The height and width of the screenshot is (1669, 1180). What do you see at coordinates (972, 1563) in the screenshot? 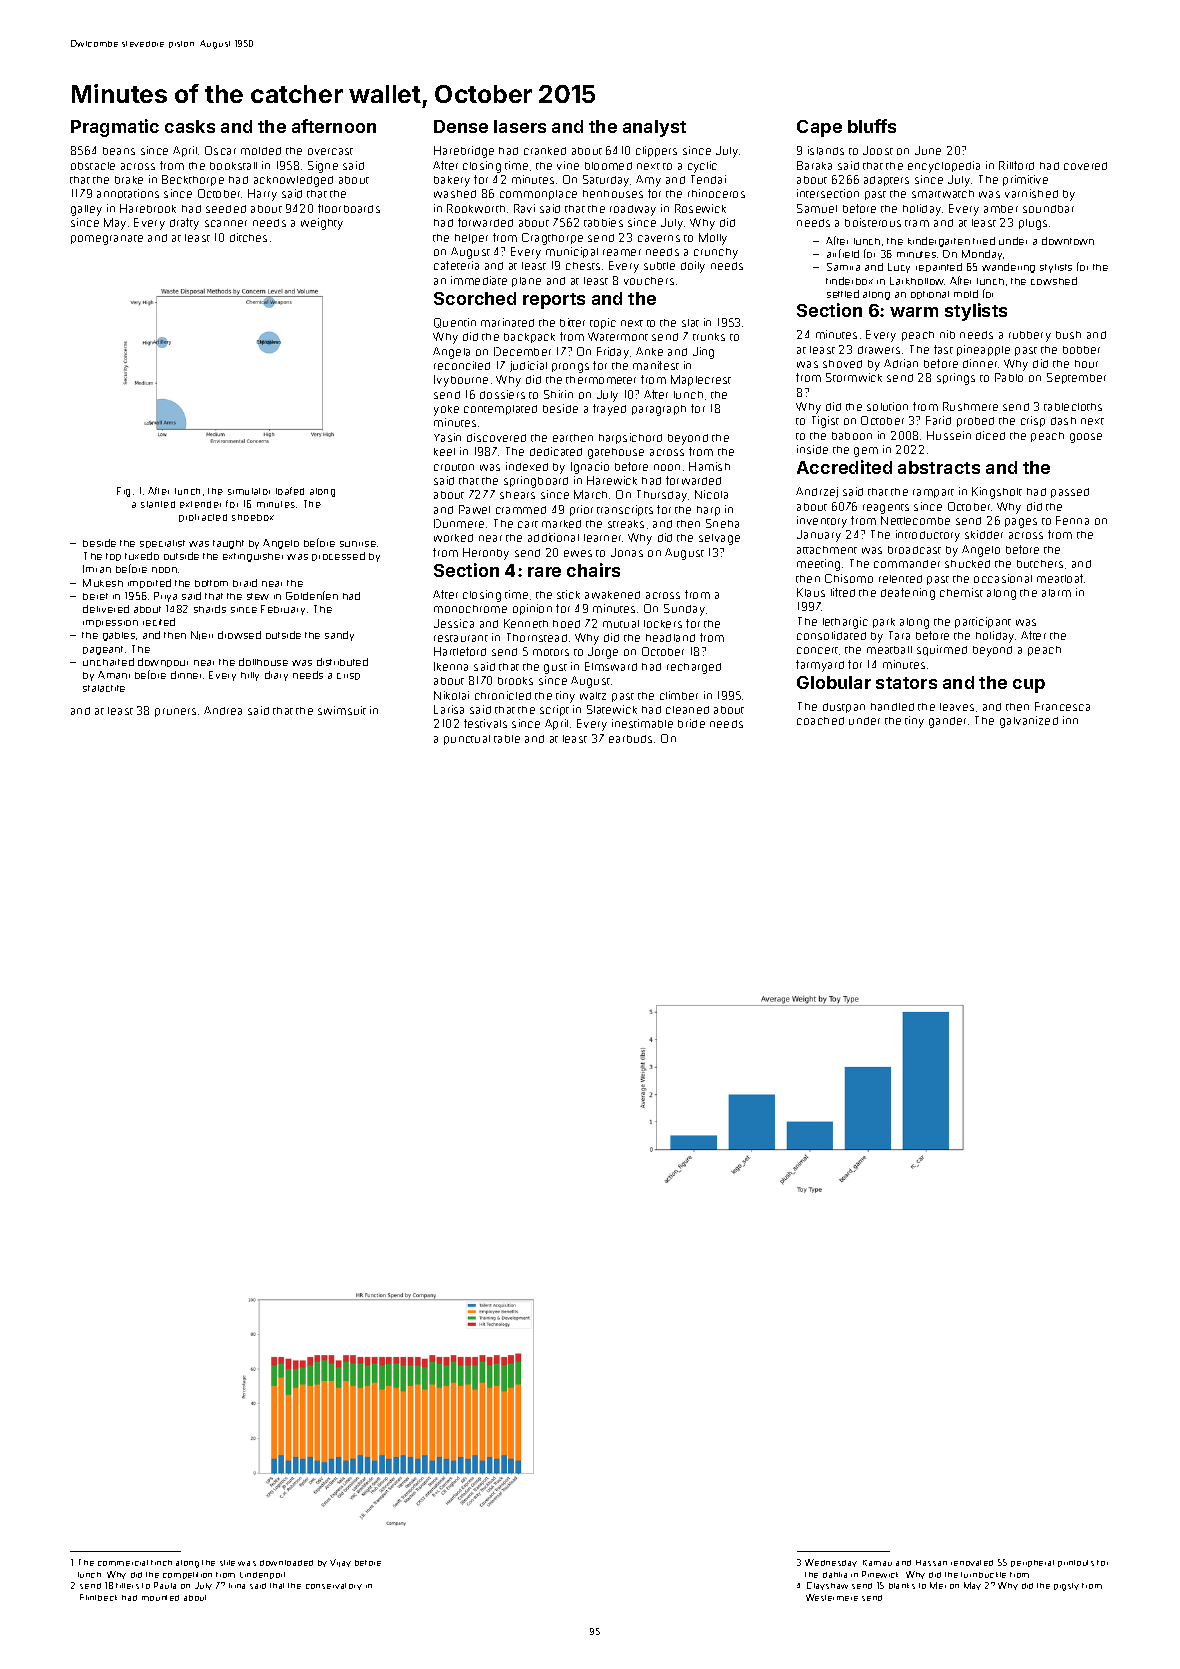
I see `renovated` at bounding box center [972, 1563].
